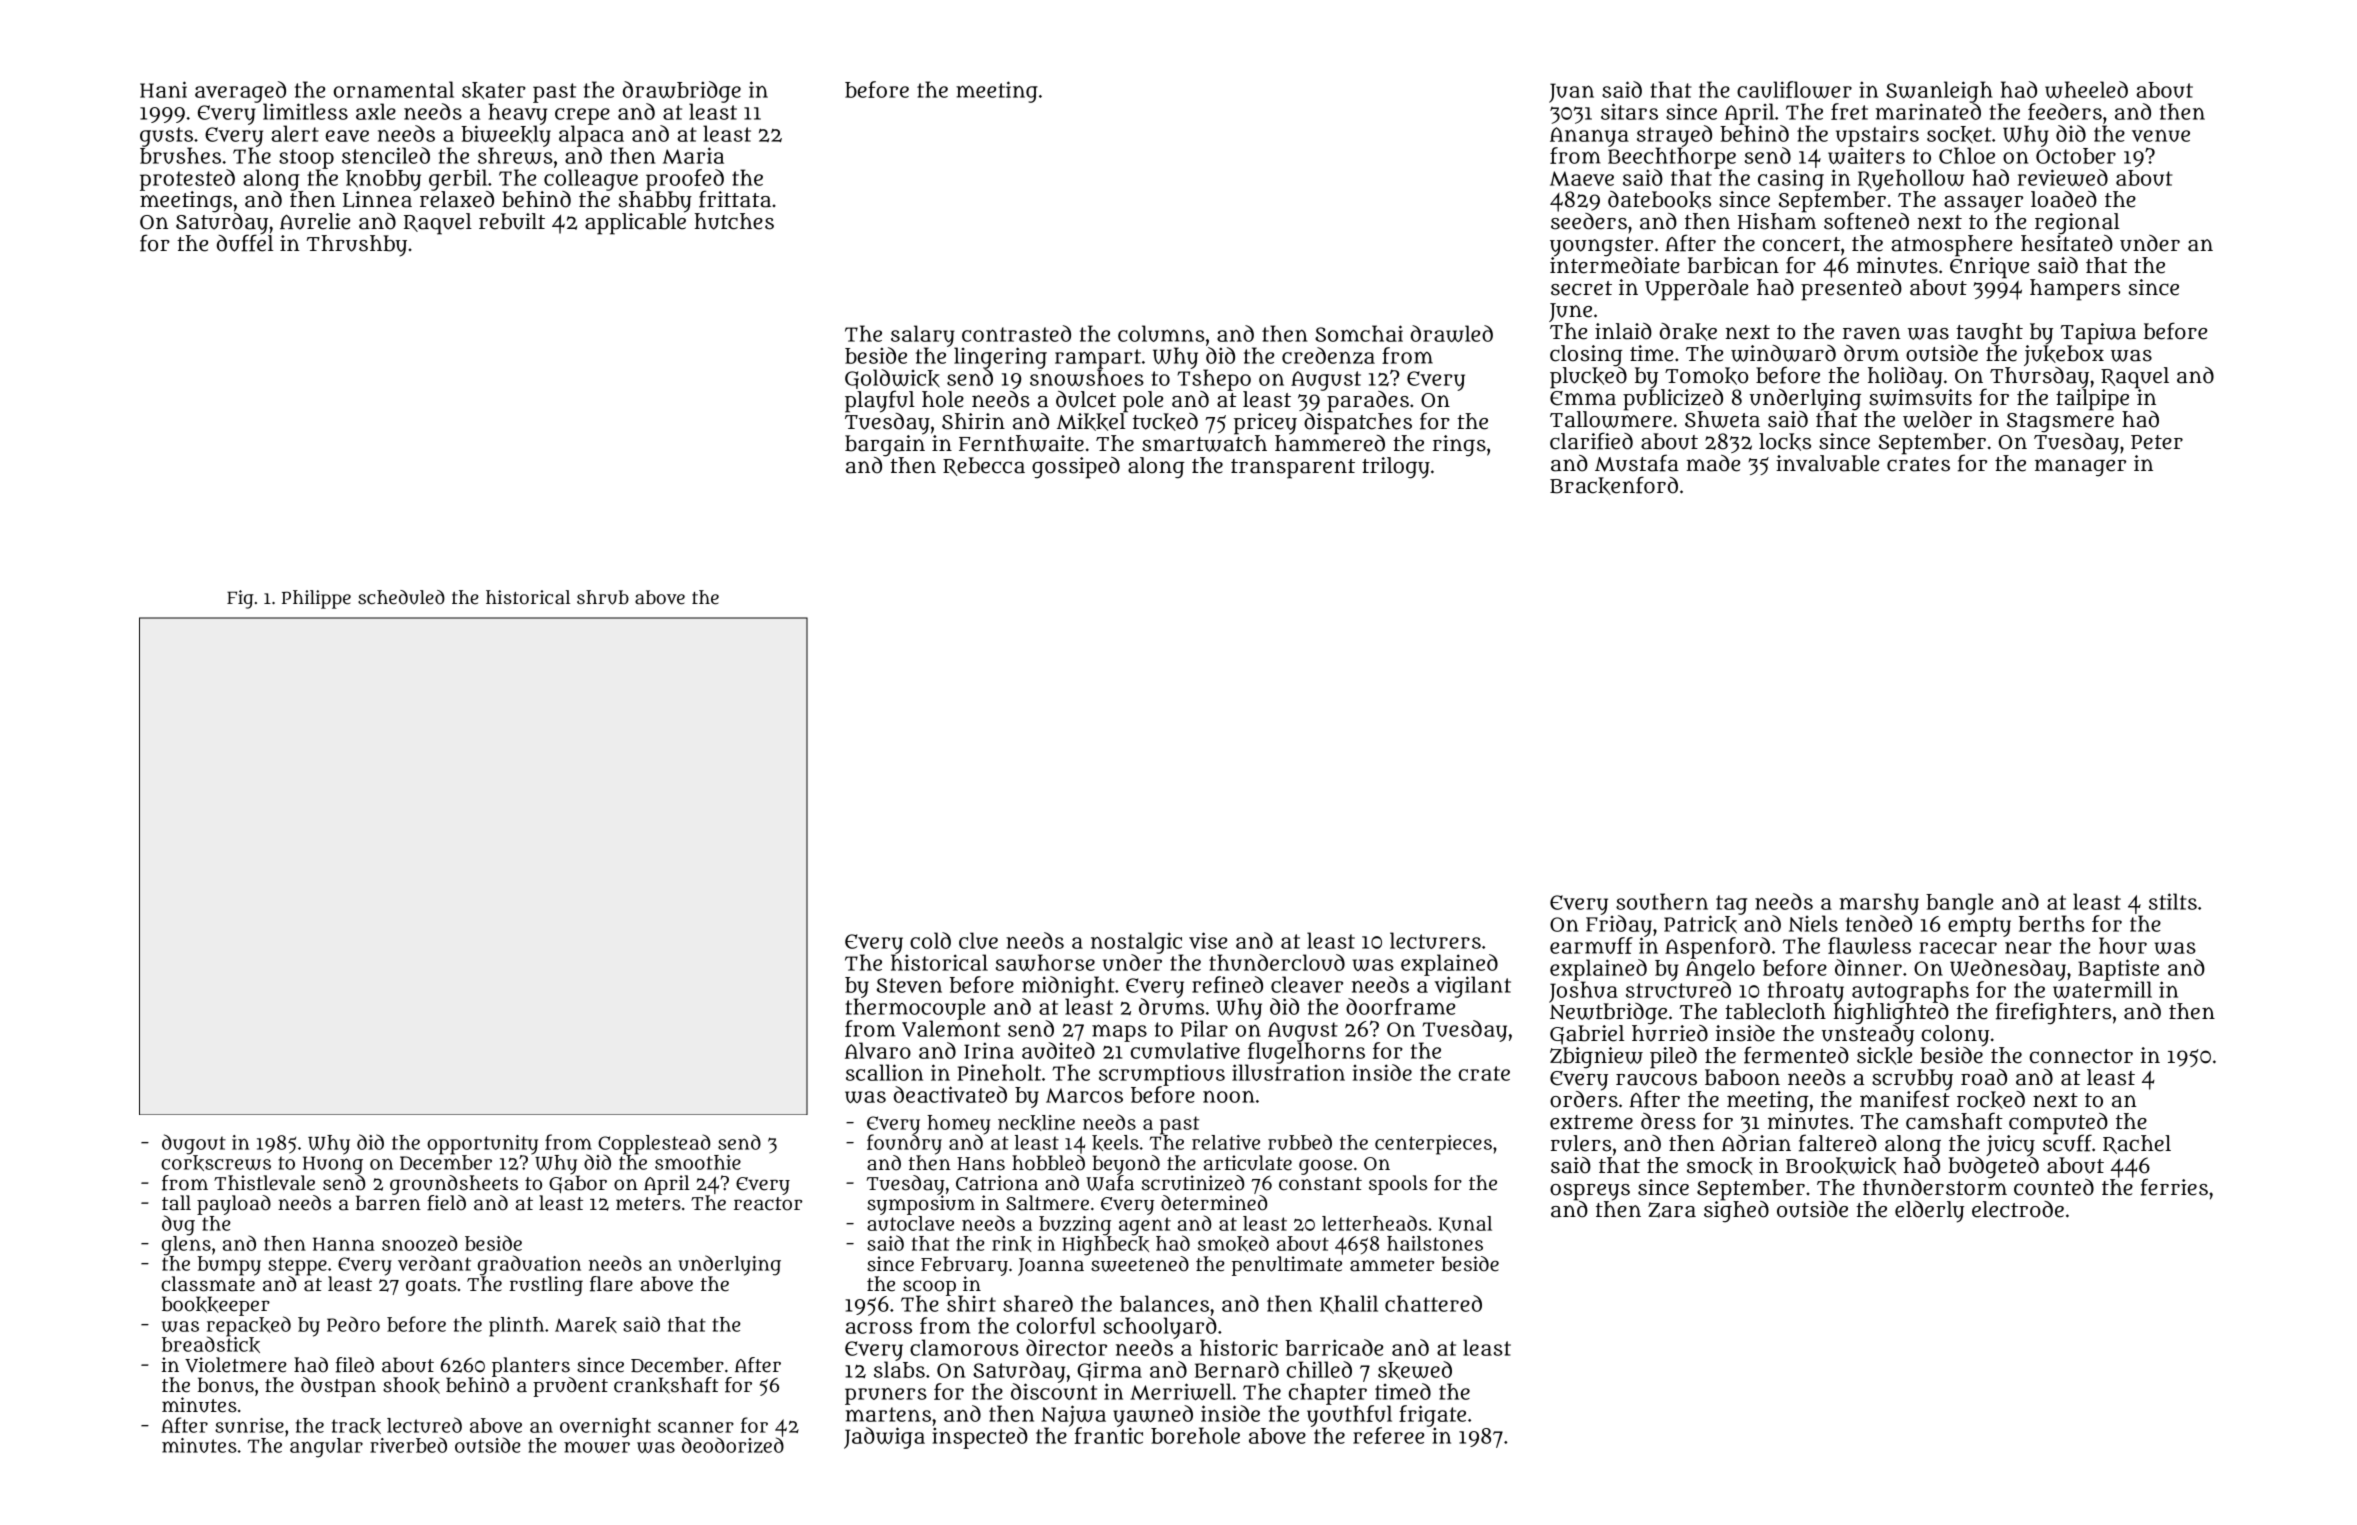 The width and height of the image is (2357, 1525). Describe the element at coordinates (1827, 463) in the image. I see `invaluable` at that location.
